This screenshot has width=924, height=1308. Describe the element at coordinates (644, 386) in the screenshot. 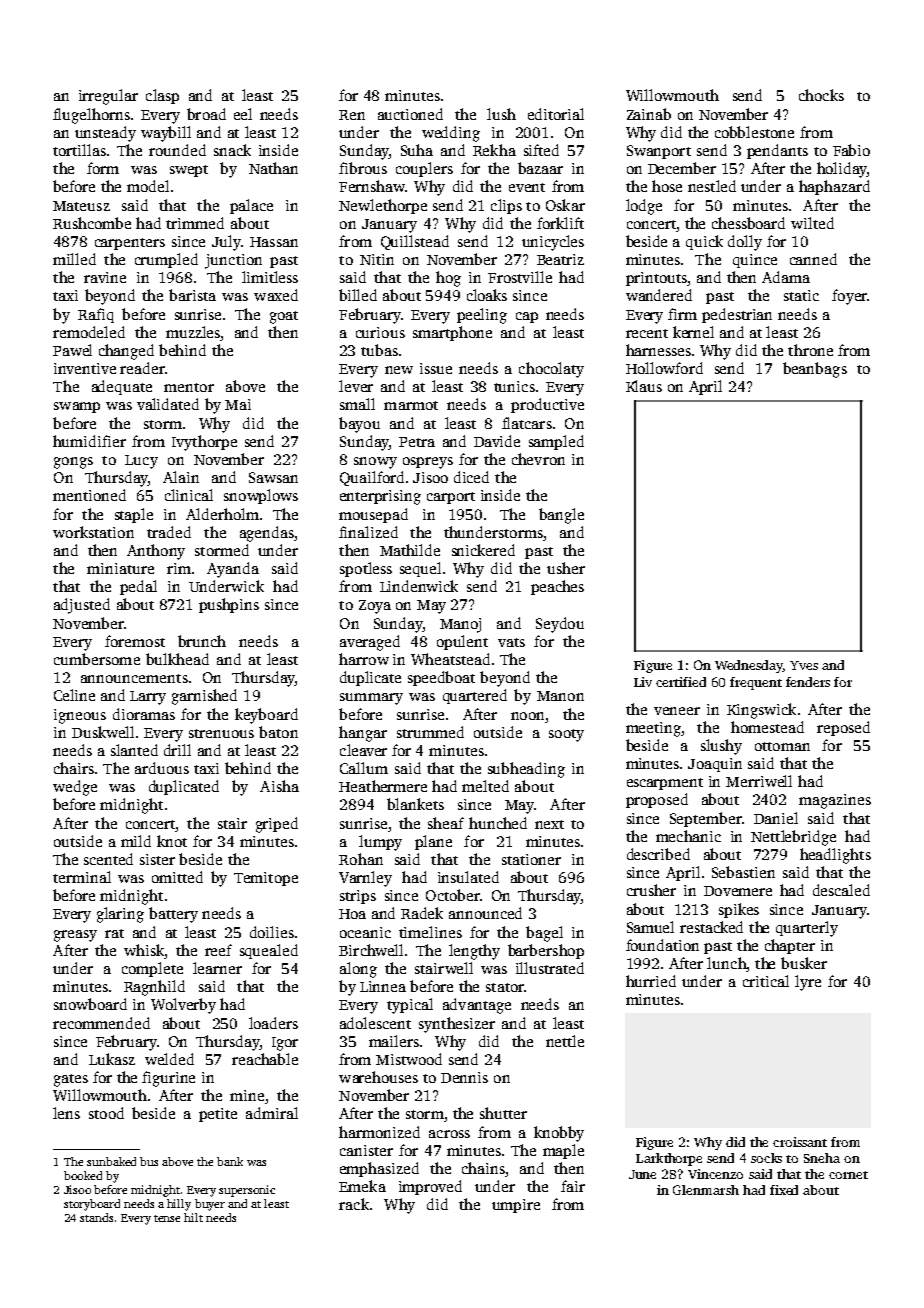

I see `Klaus` at that location.
